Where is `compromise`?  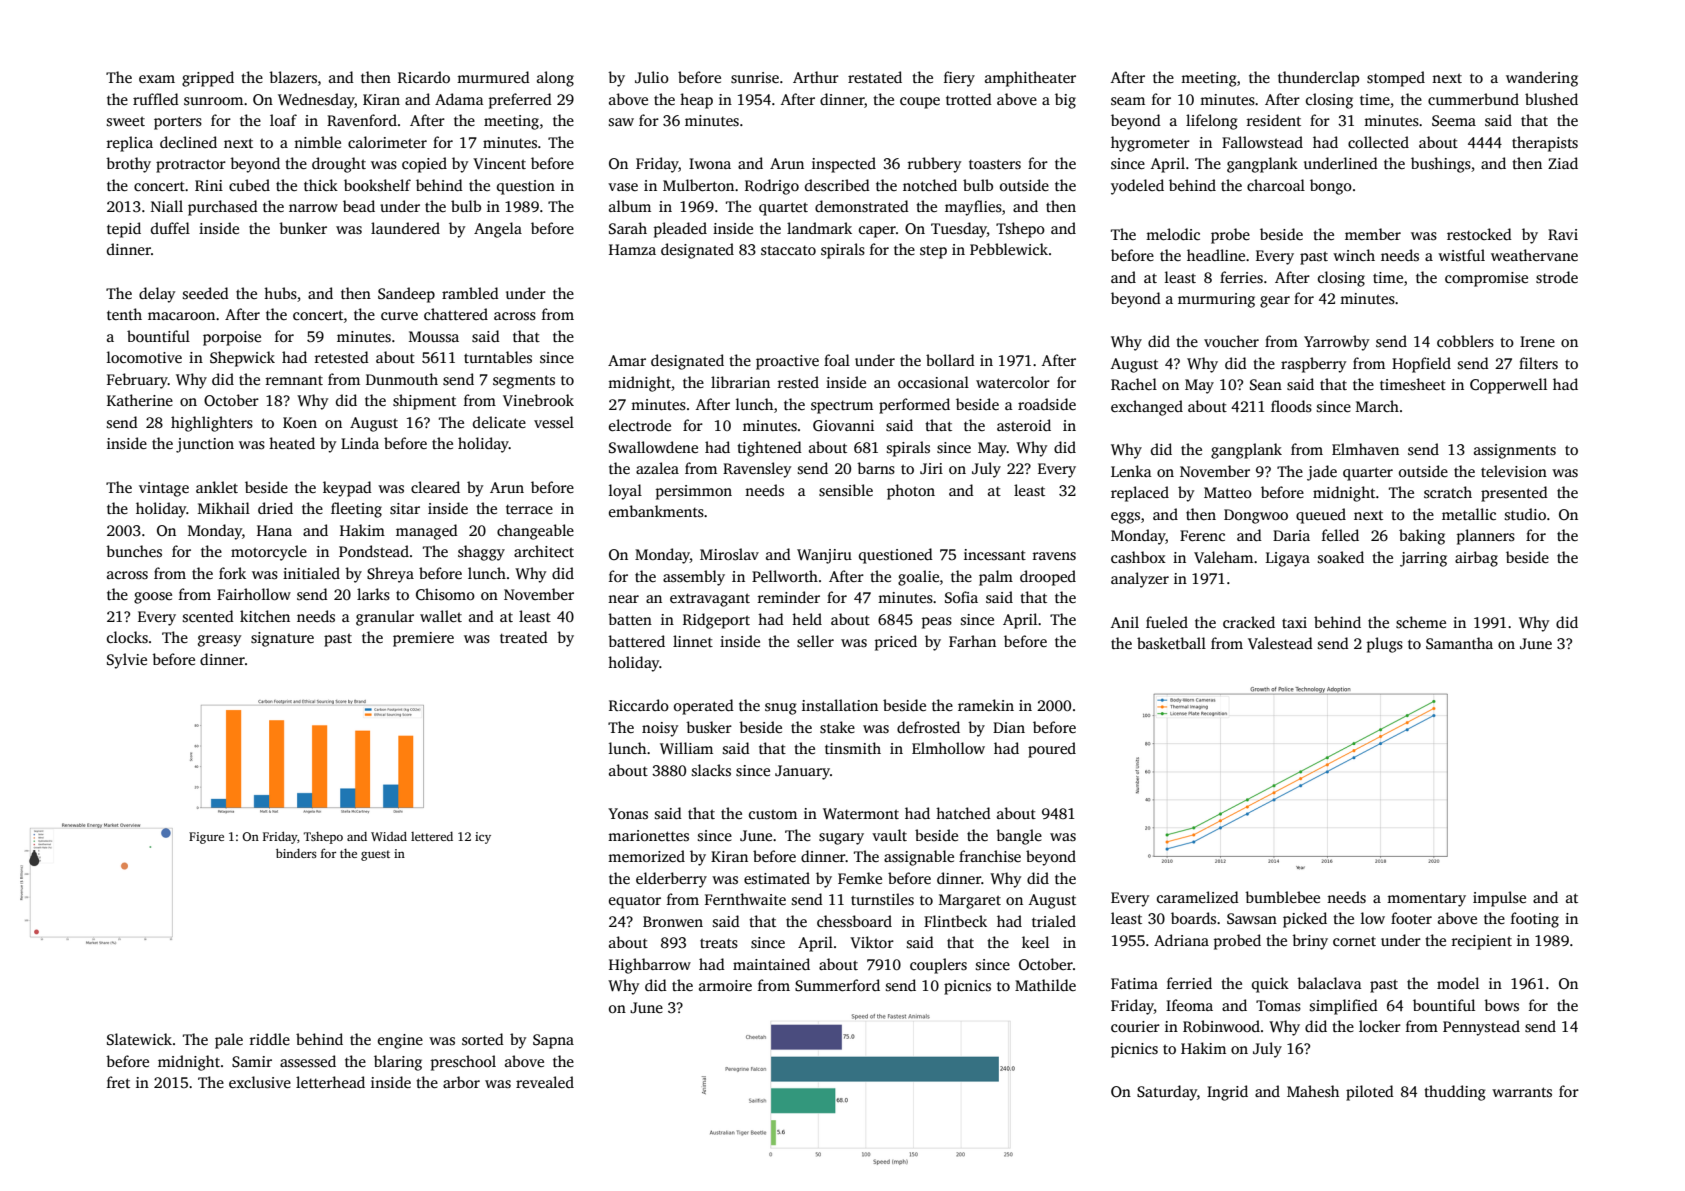
compromise is located at coordinates (1486, 279).
